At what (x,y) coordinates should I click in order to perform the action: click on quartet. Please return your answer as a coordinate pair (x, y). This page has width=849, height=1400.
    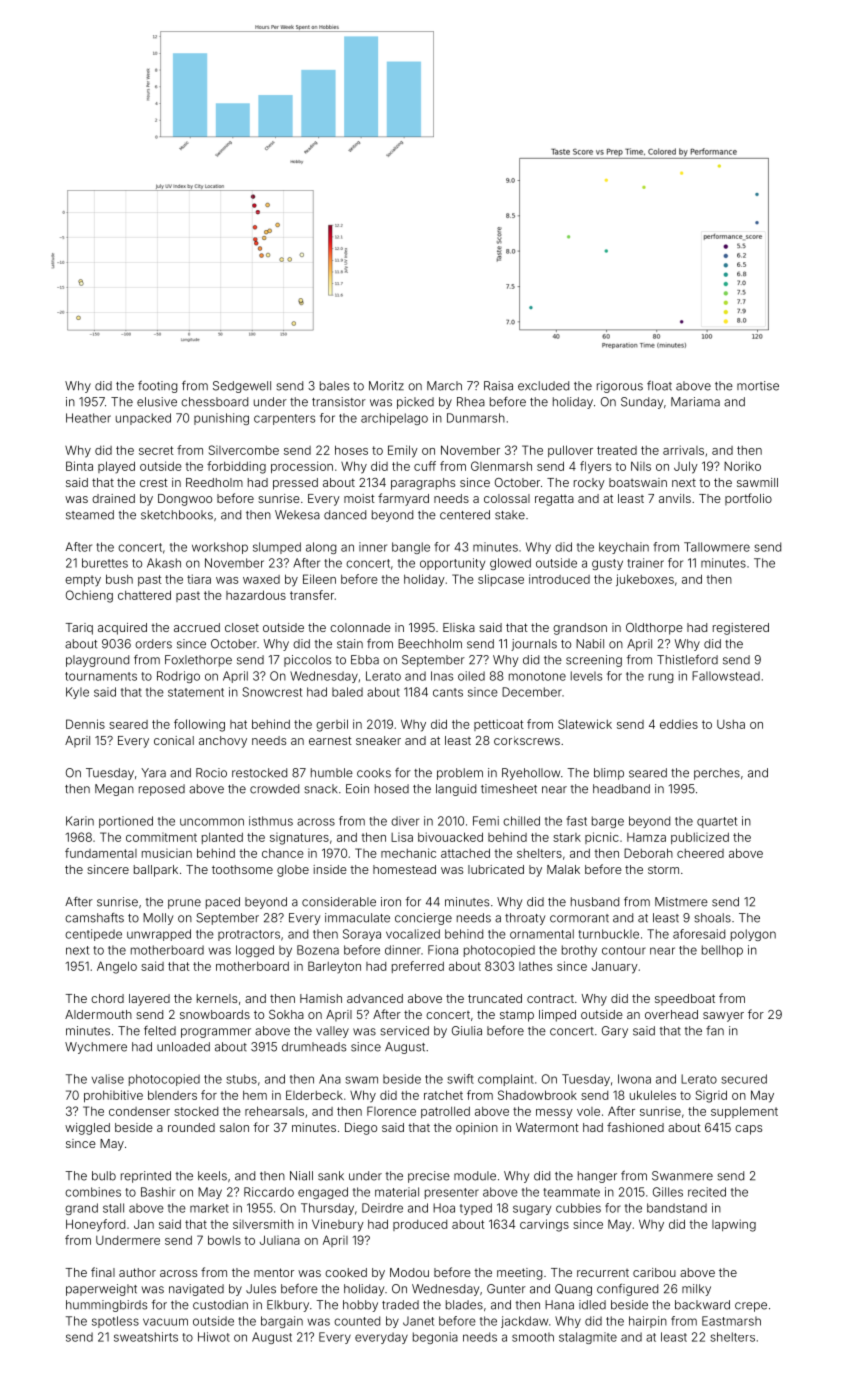
    Looking at the image, I should click on (717, 822).
